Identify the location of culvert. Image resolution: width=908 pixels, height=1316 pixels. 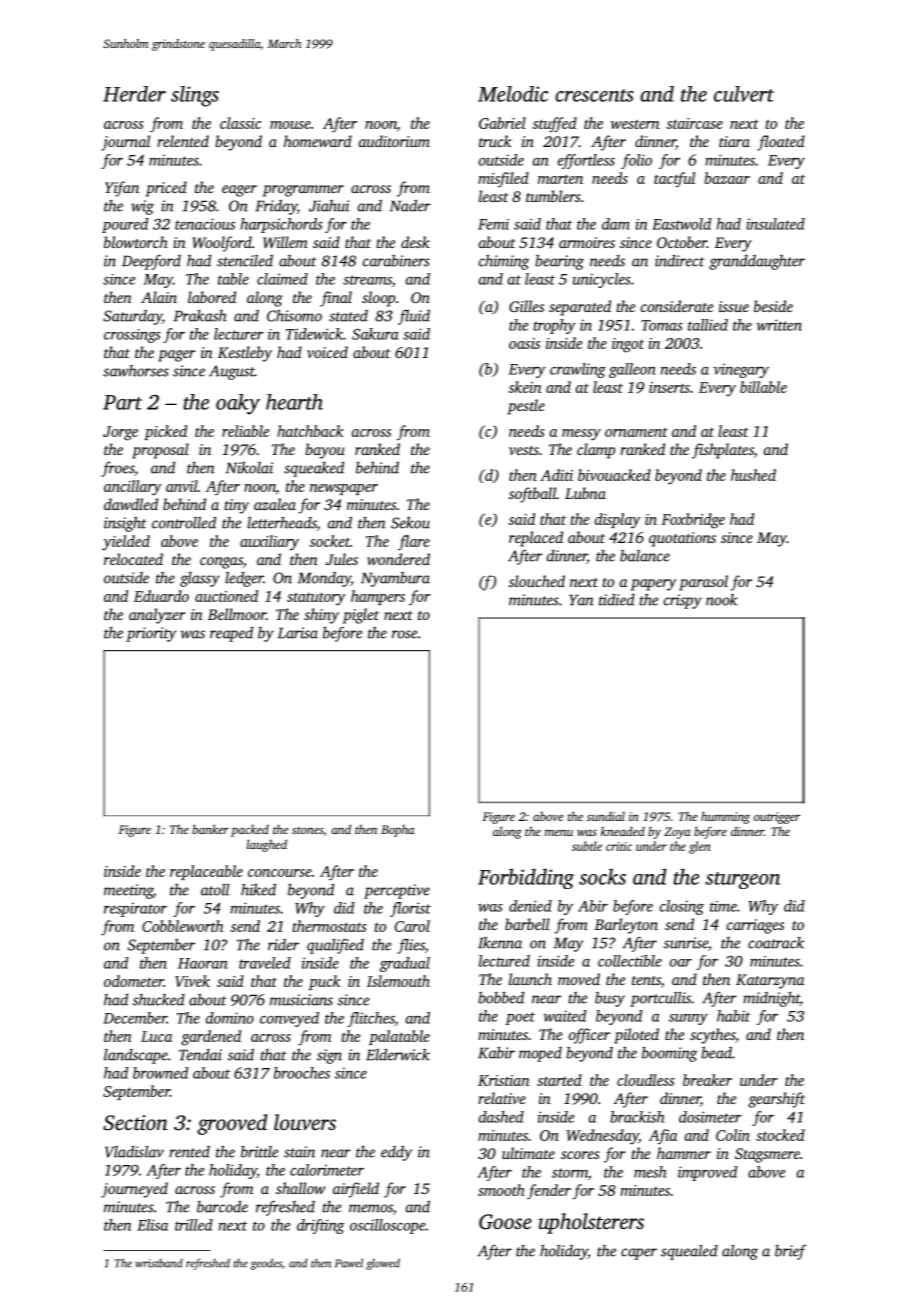
(744, 94).
